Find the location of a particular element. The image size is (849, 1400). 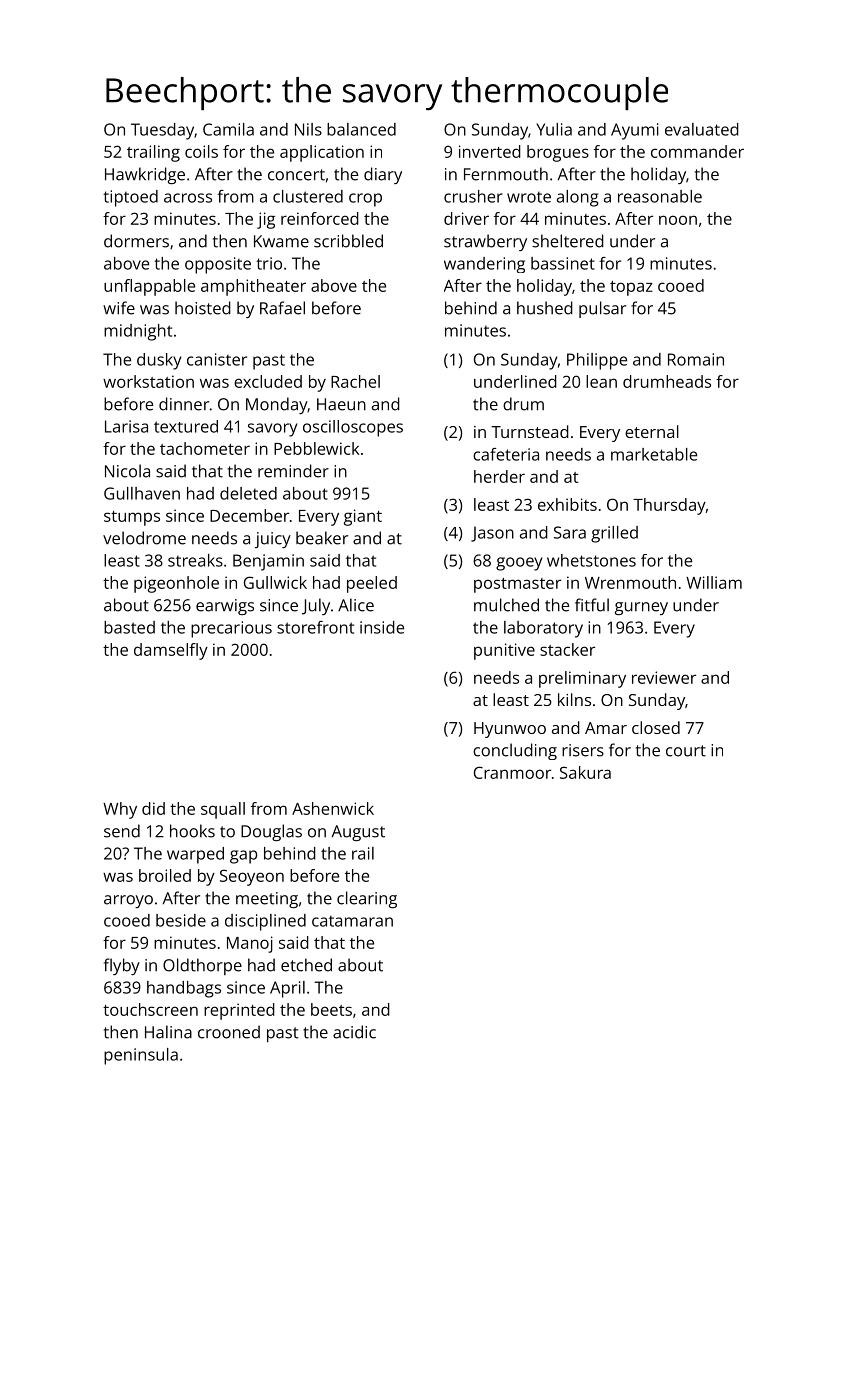

bassinet is located at coordinates (563, 263).
